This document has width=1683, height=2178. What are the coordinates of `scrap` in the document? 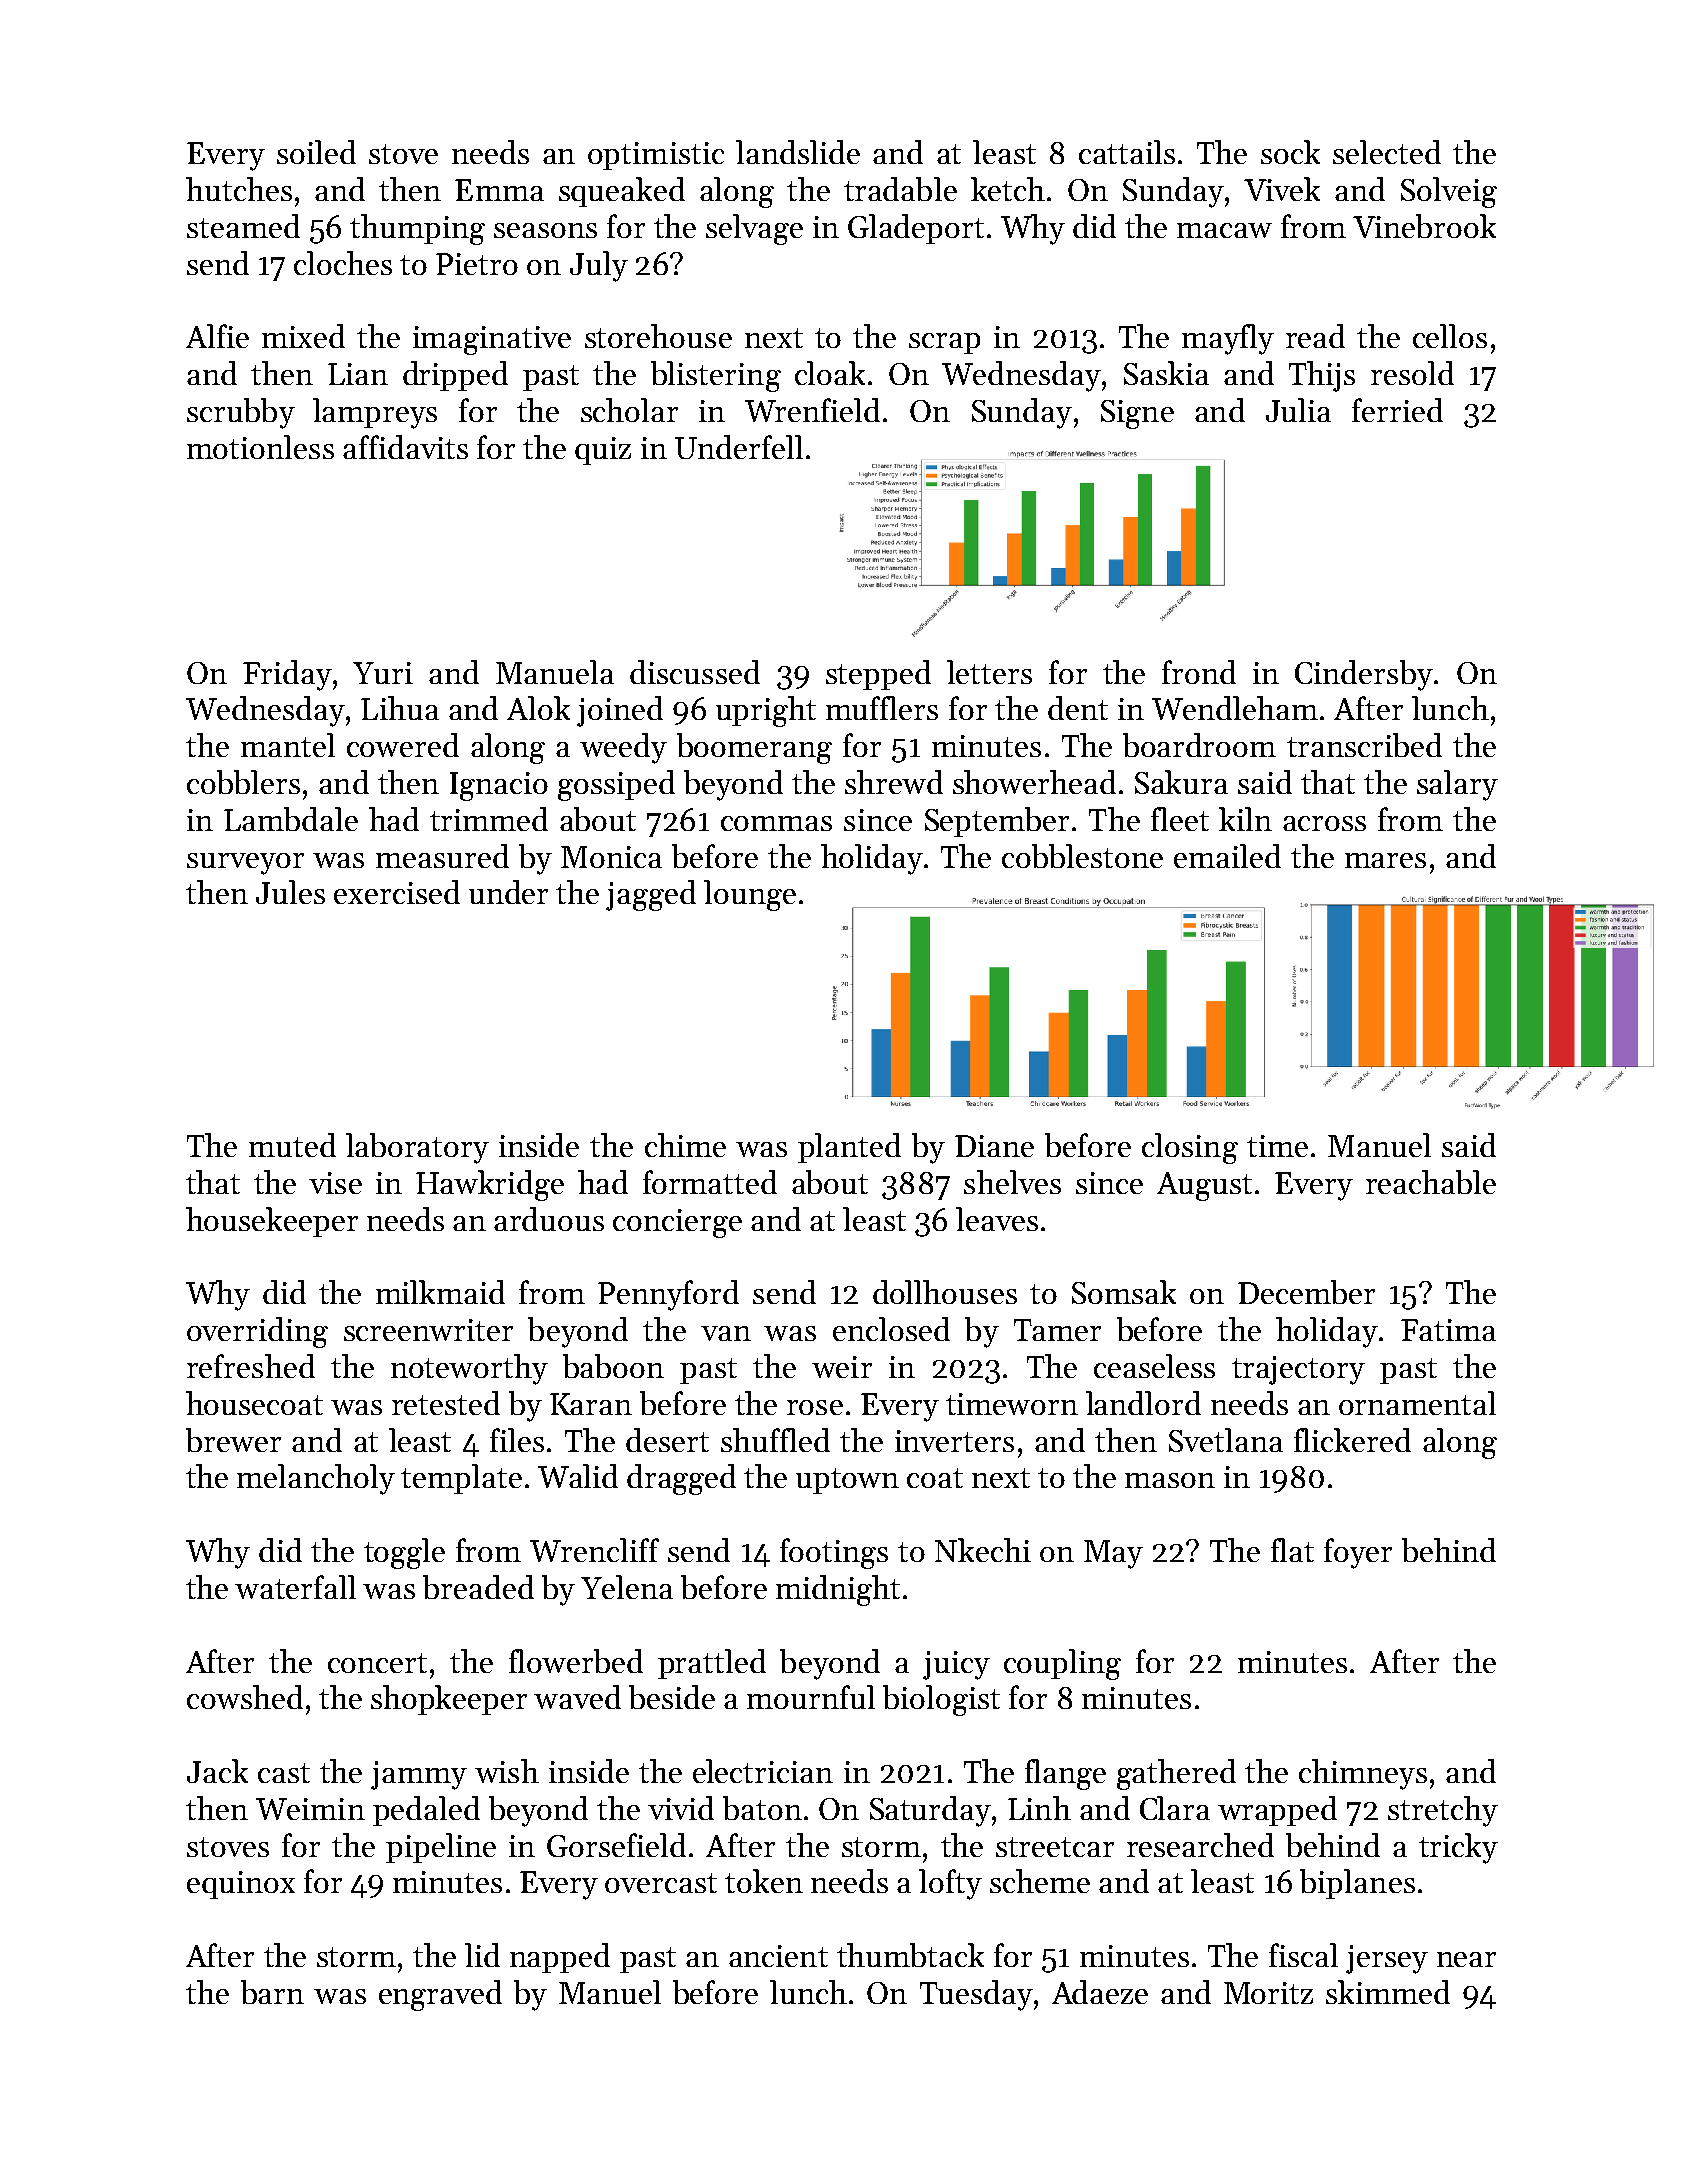 It's located at (944, 343).
